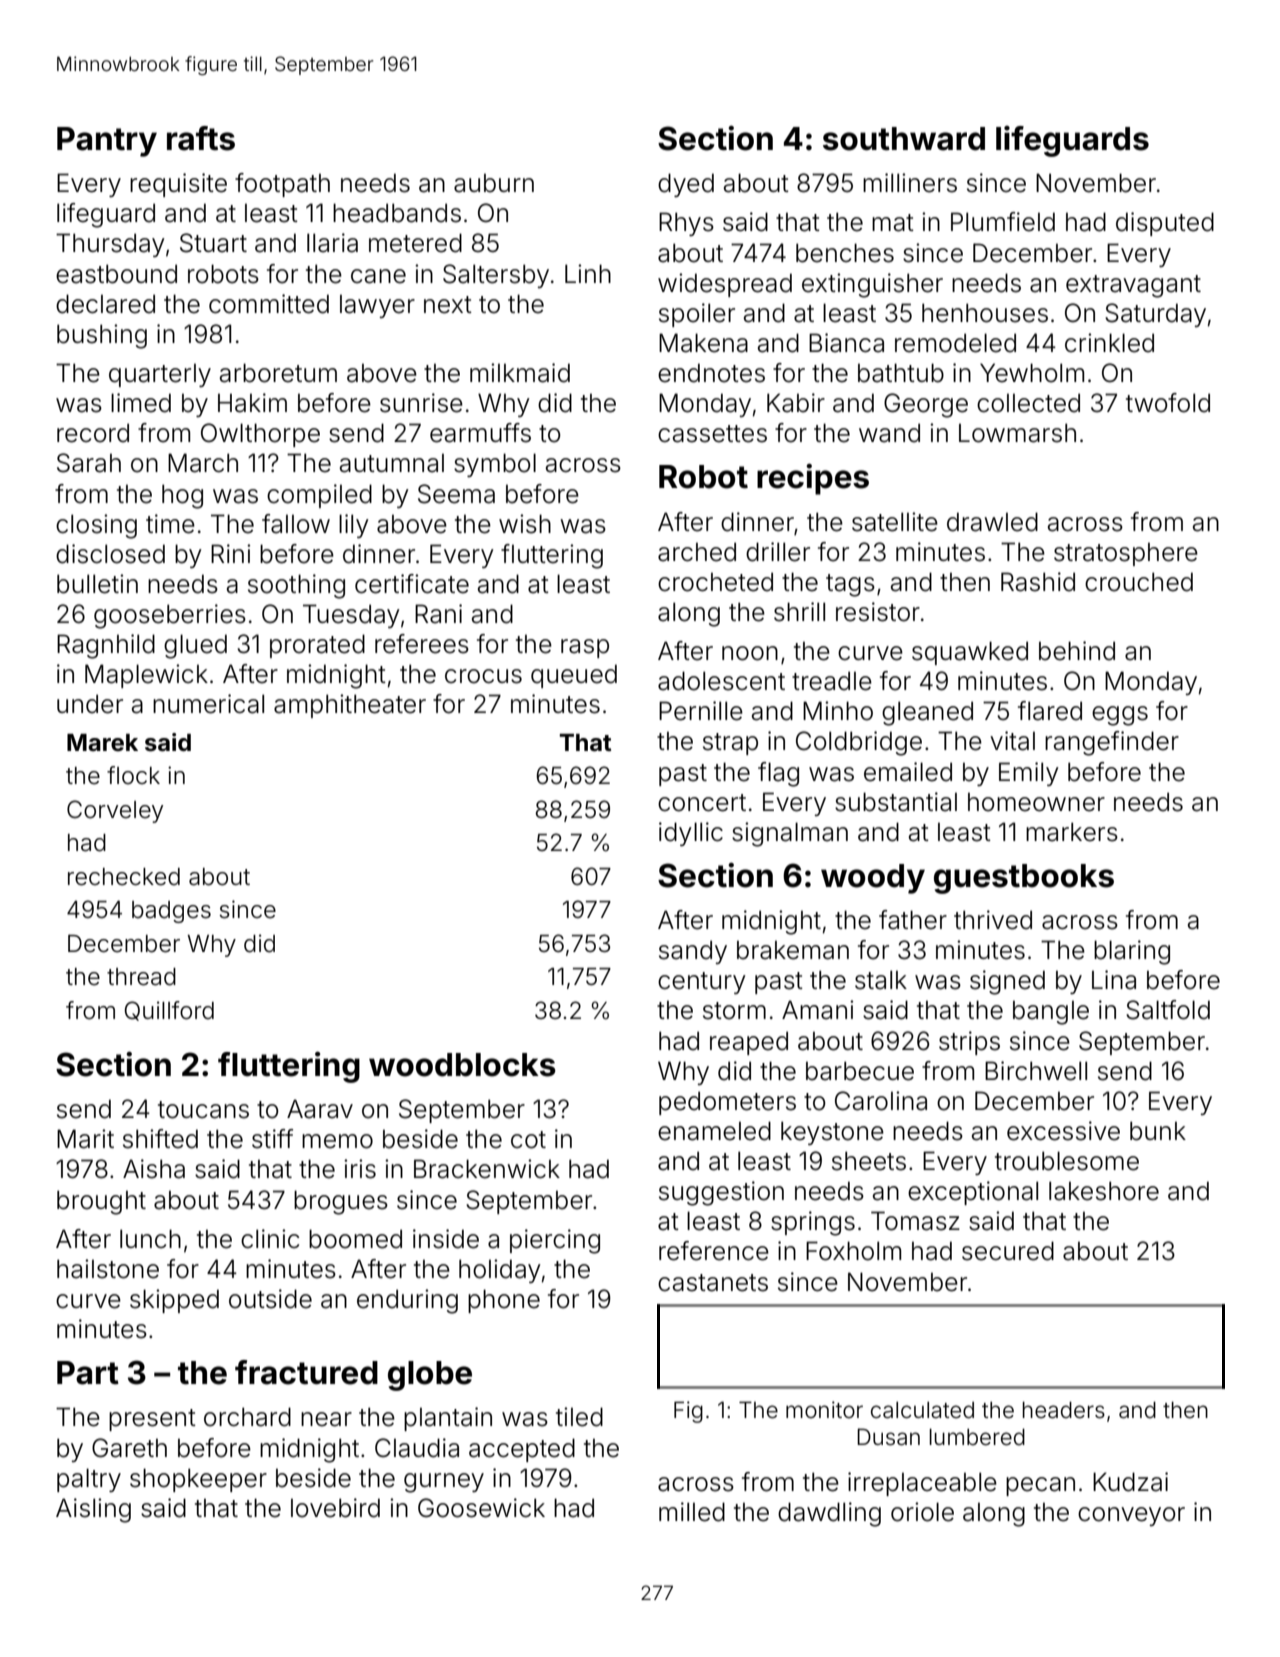 Image resolution: width=1280 pixels, height=1657 pixels. Describe the element at coordinates (141, 977) in the document. I see `thread` at that location.
